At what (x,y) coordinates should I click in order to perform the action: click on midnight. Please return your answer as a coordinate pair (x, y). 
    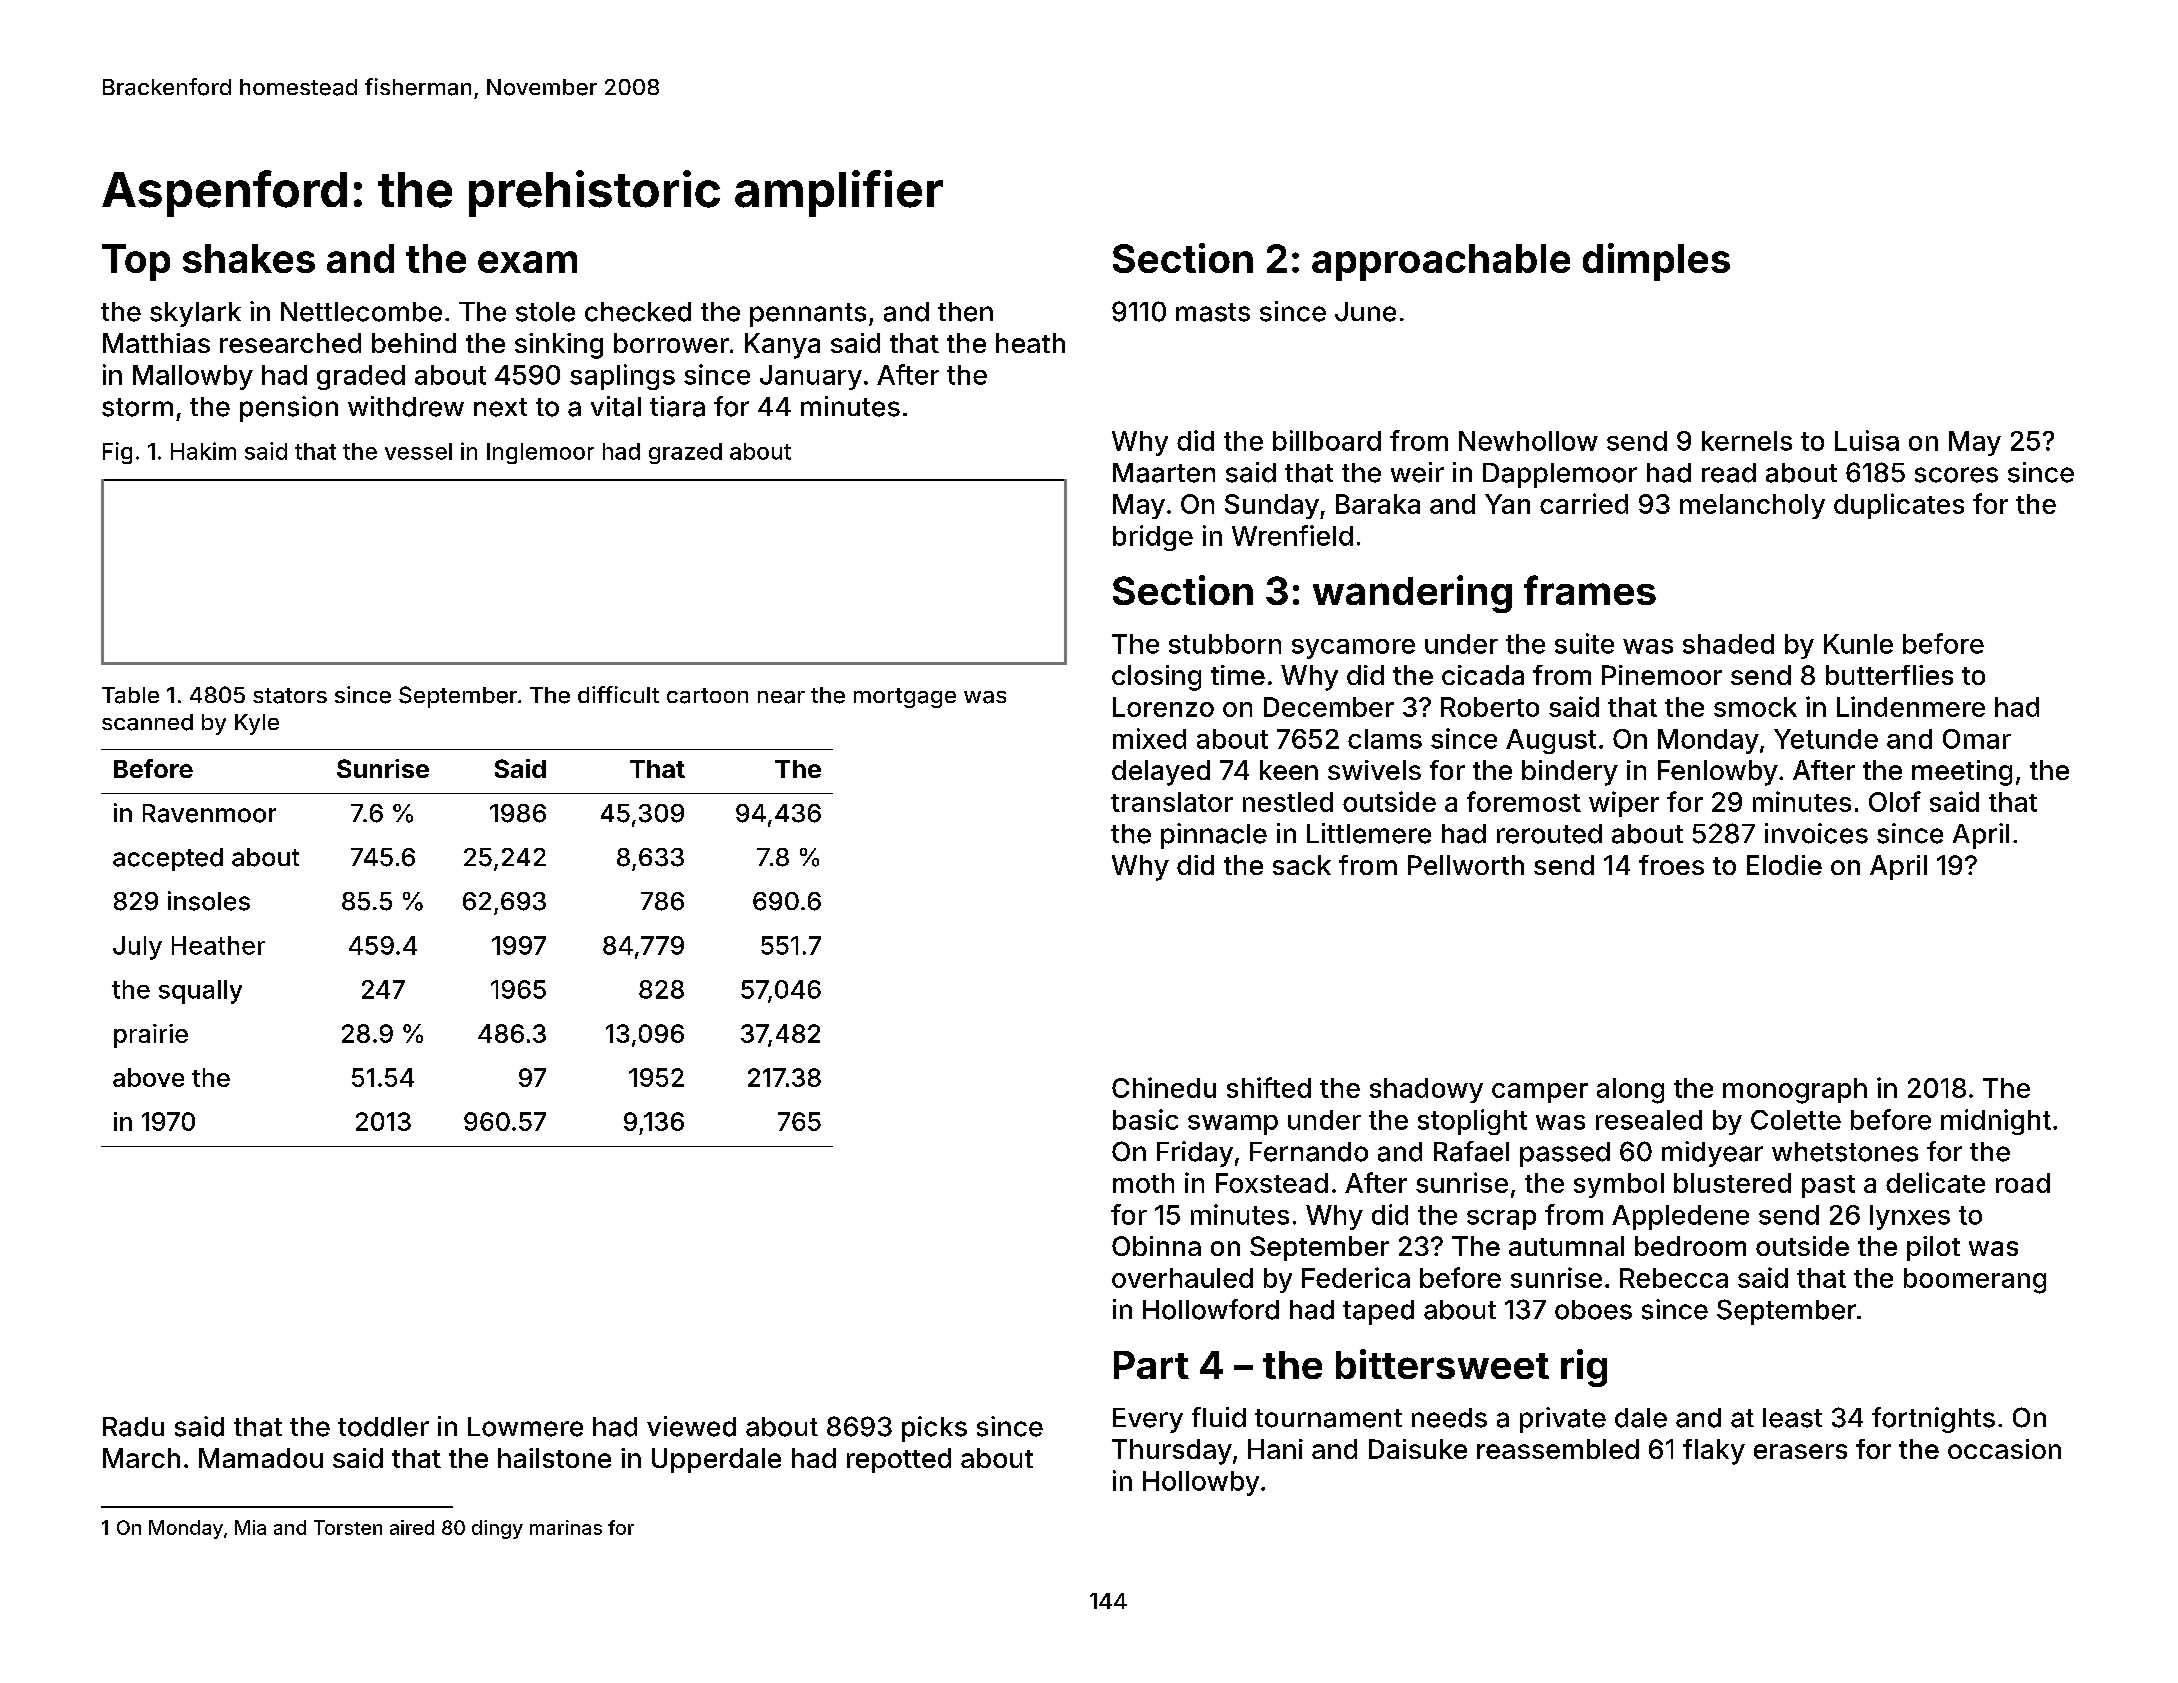
    Looking at the image, I should click on (1996, 1122).
